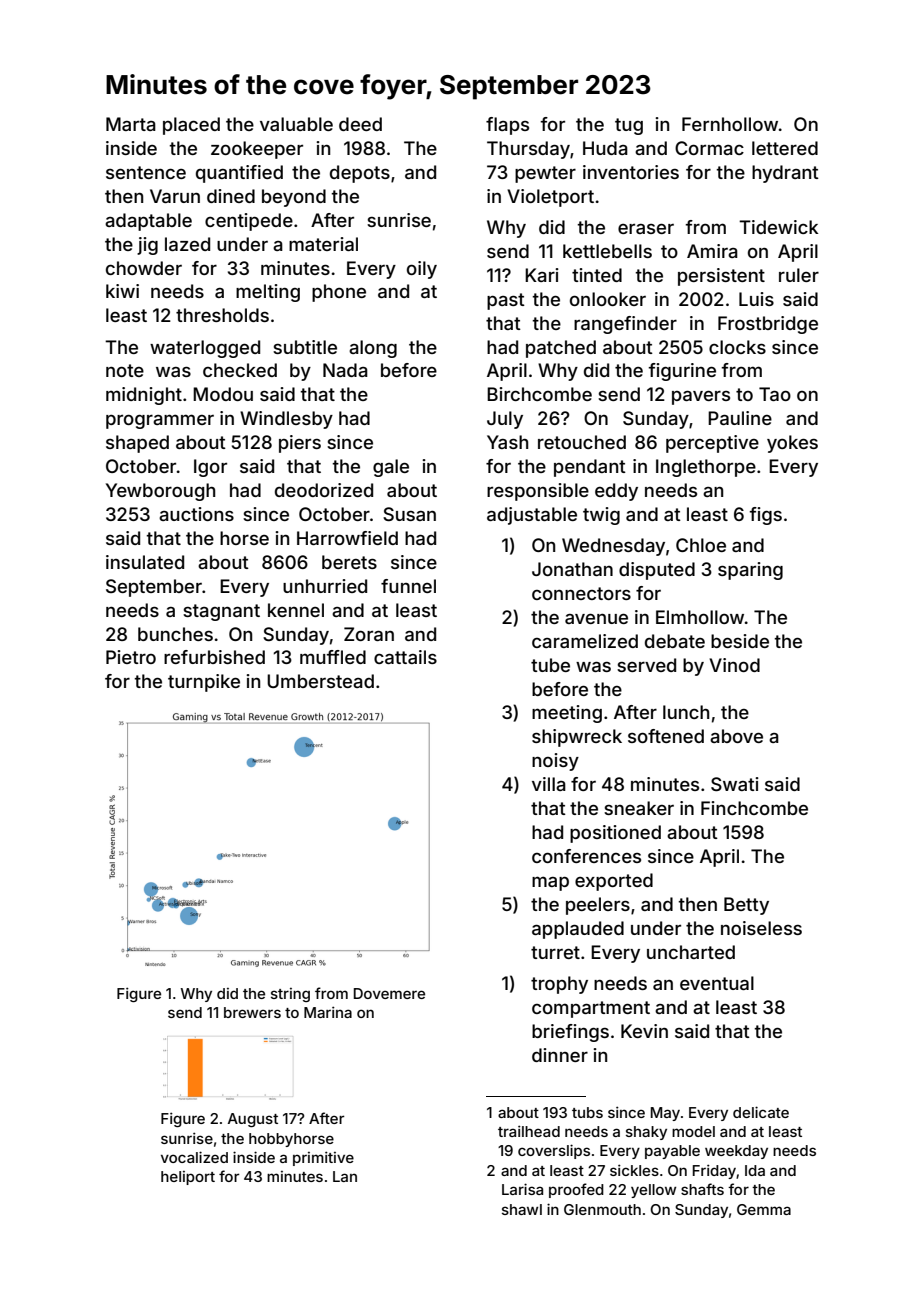  What do you see at coordinates (188, 1178) in the screenshot?
I see `heliport` at bounding box center [188, 1178].
